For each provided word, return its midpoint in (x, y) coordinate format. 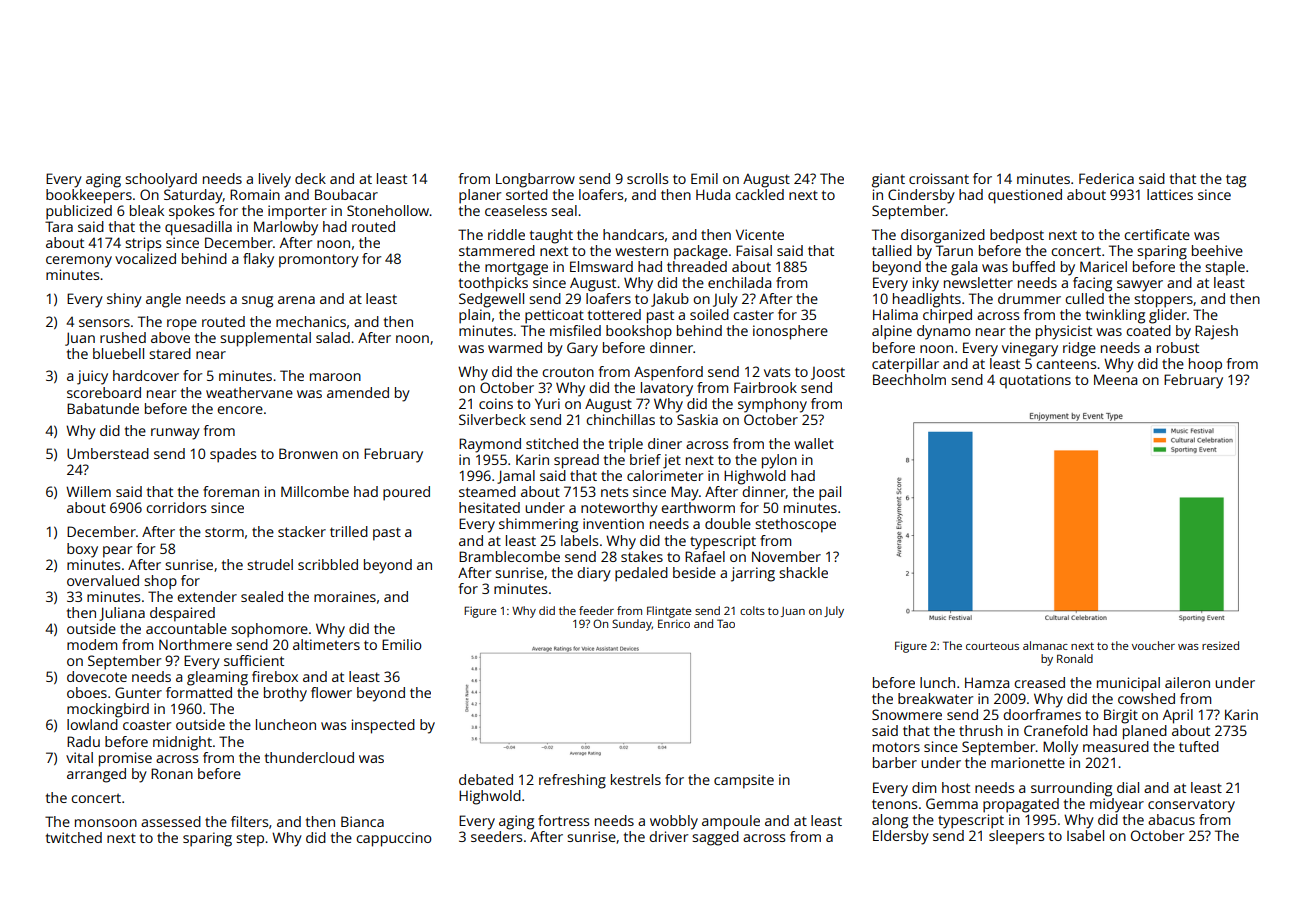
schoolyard (161, 180)
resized (1220, 645)
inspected (383, 726)
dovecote (97, 676)
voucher (1153, 645)
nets (614, 492)
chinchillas (620, 419)
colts (752, 610)
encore (240, 410)
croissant (939, 178)
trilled (349, 531)
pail (830, 493)
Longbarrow (535, 180)
